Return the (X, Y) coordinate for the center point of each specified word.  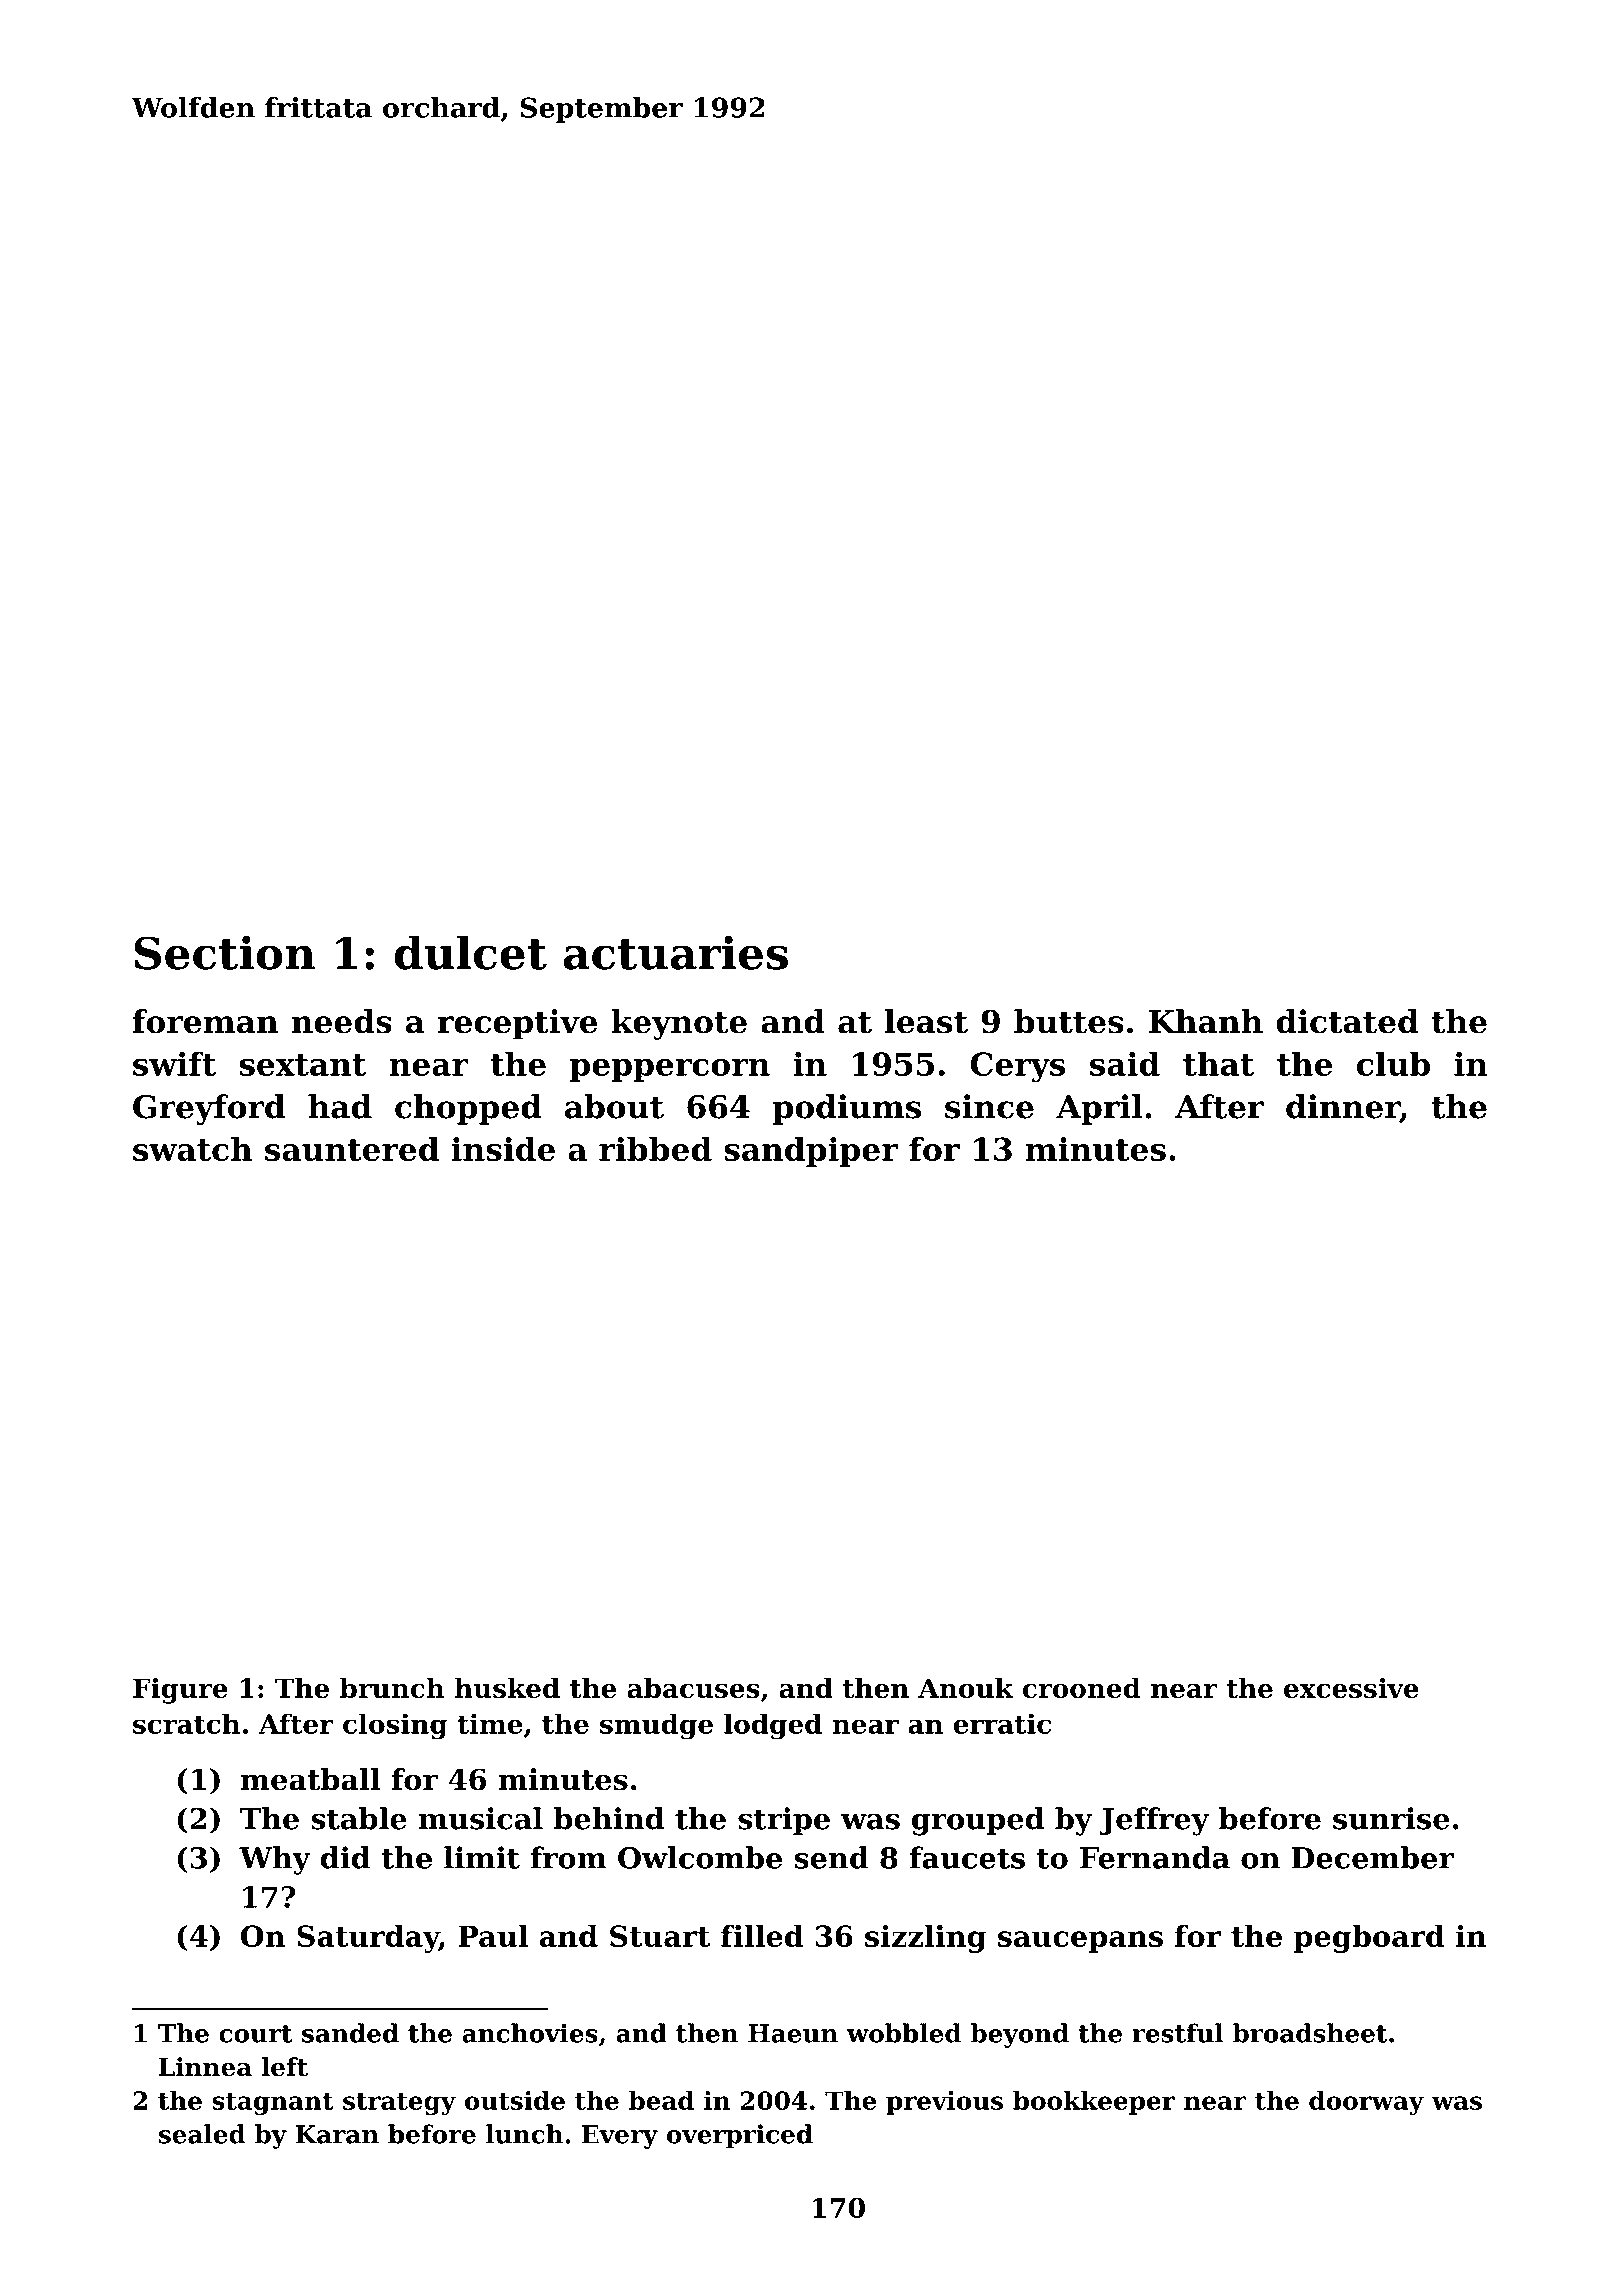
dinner (1343, 1107)
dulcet (471, 952)
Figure (180, 1691)
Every (620, 2137)
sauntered (352, 1149)
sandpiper (811, 1152)
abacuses (693, 1688)
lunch (524, 2134)
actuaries (676, 953)
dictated (1347, 1021)
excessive (1351, 1688)
